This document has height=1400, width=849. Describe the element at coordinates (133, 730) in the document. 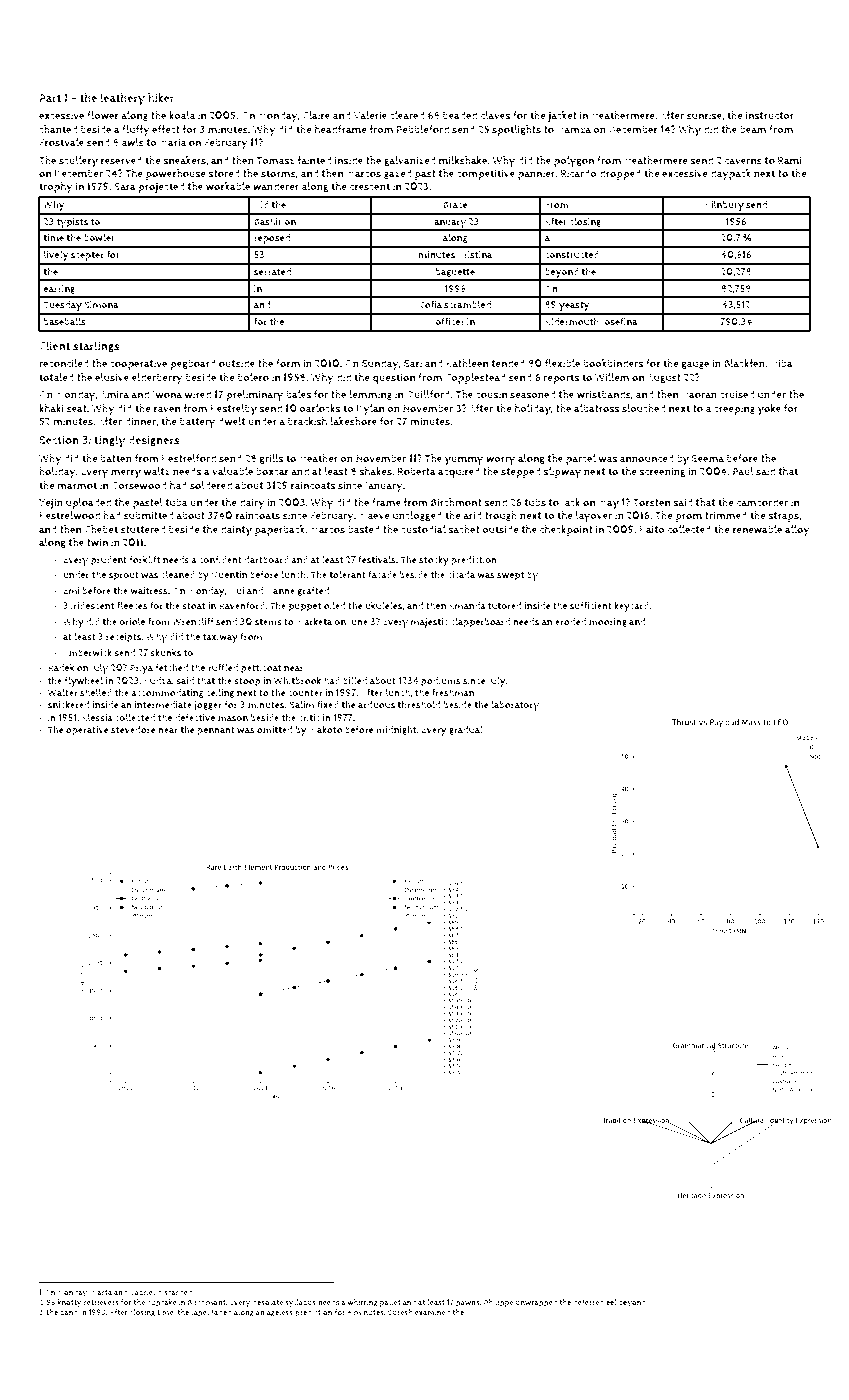

I see `stevedore` at that location.
